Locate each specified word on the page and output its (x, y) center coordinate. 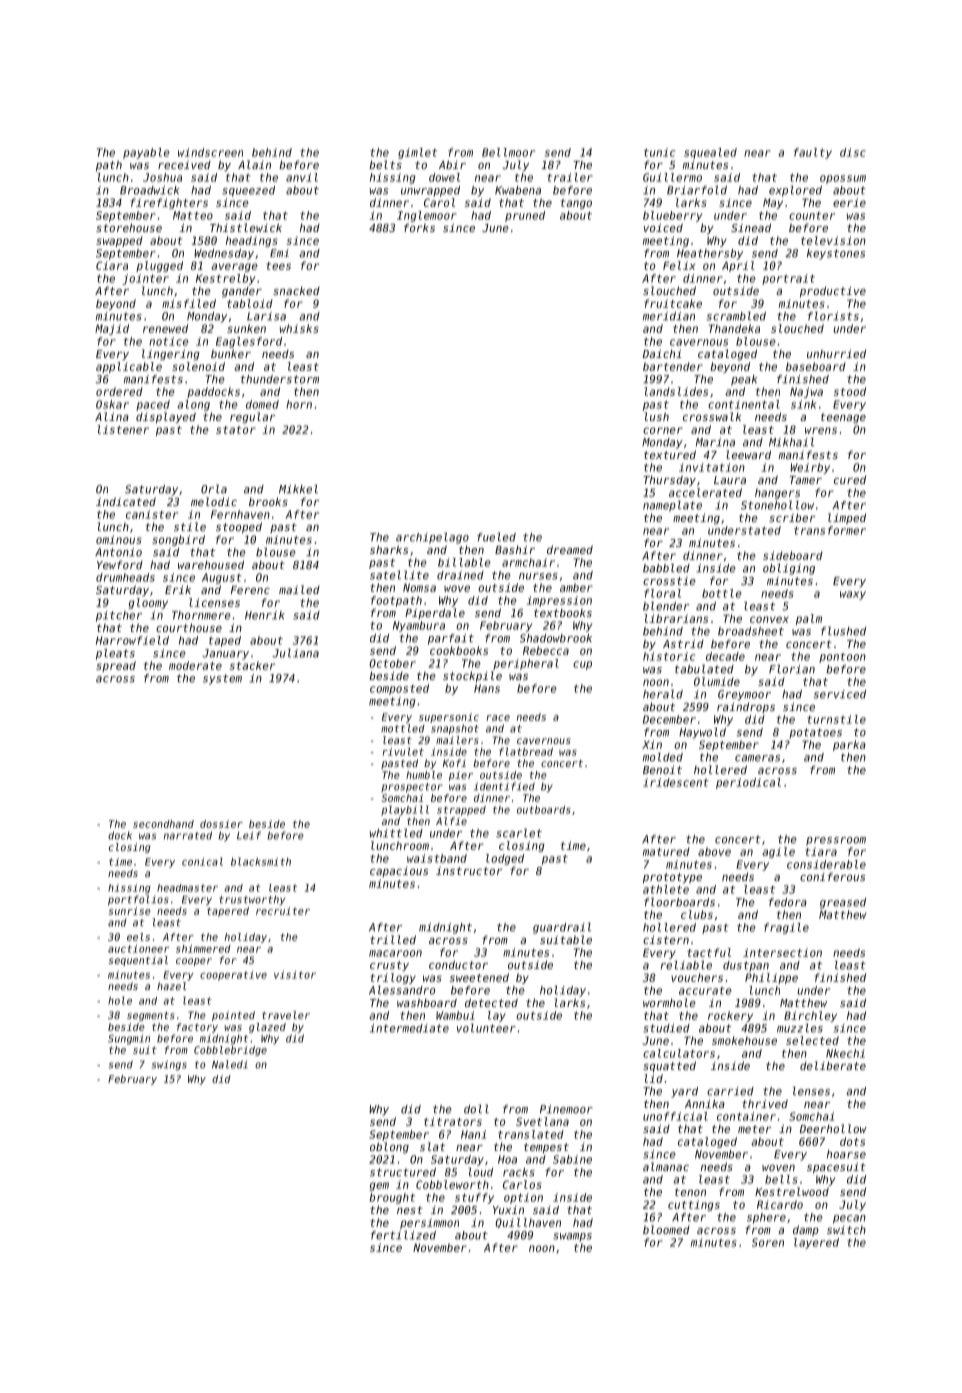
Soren (768, 1242)
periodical (748, 783)
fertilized (403, 1235)
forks (419, 227)
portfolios (138, 900)
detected (491, 1002)
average (234, 267)
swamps (572, 1237)
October (392, 663)
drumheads (125, 577)
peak (744, 380)
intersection (782, 952)
